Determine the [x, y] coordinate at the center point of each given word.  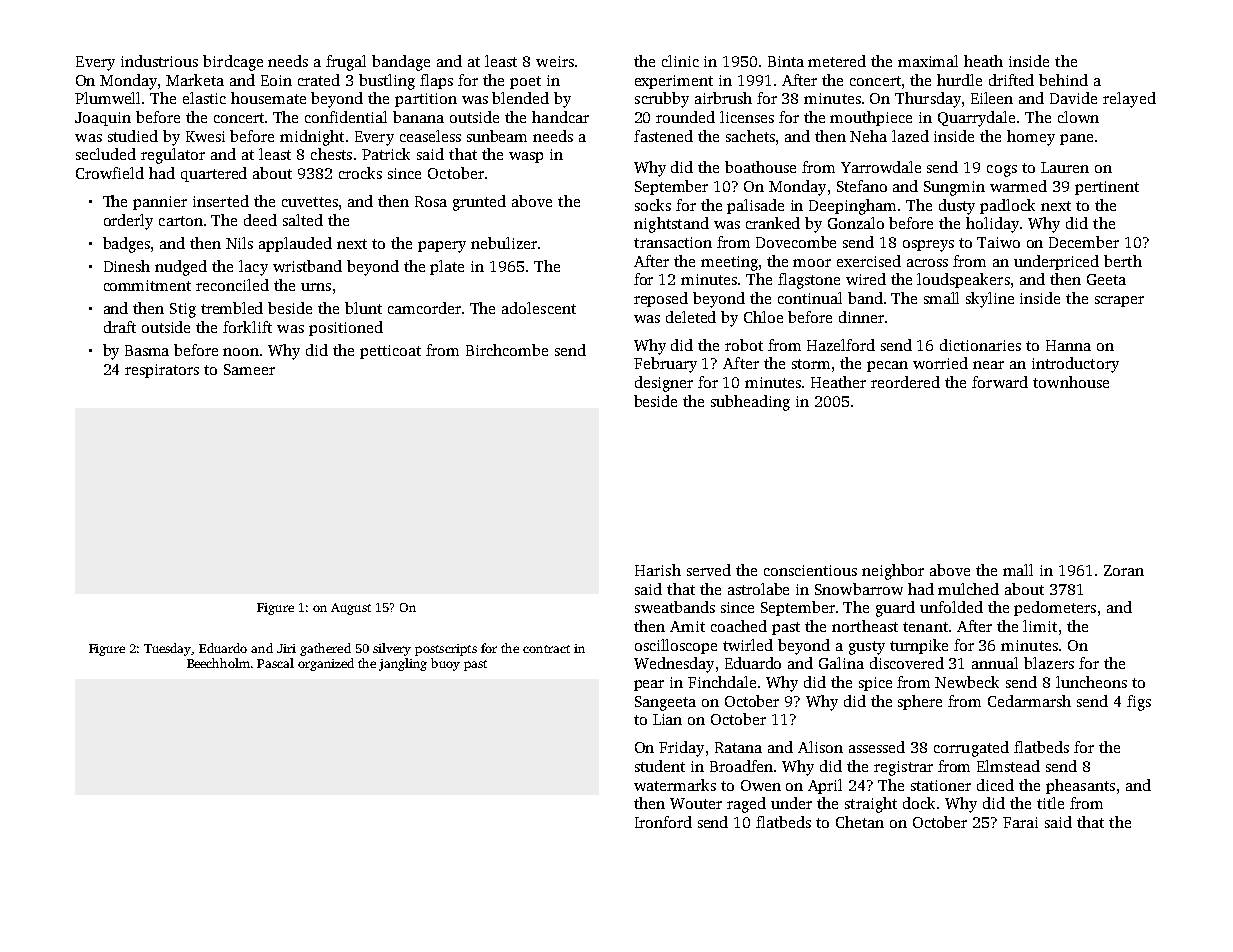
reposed [661, 299]
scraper [1119, 301]
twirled [748, 645]
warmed [1018, 186]
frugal [346, 63]
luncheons [1091, 682]
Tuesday [168, 649]
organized [326, 664]
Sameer [249, 369]
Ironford [663, 822]
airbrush [723, 98]
